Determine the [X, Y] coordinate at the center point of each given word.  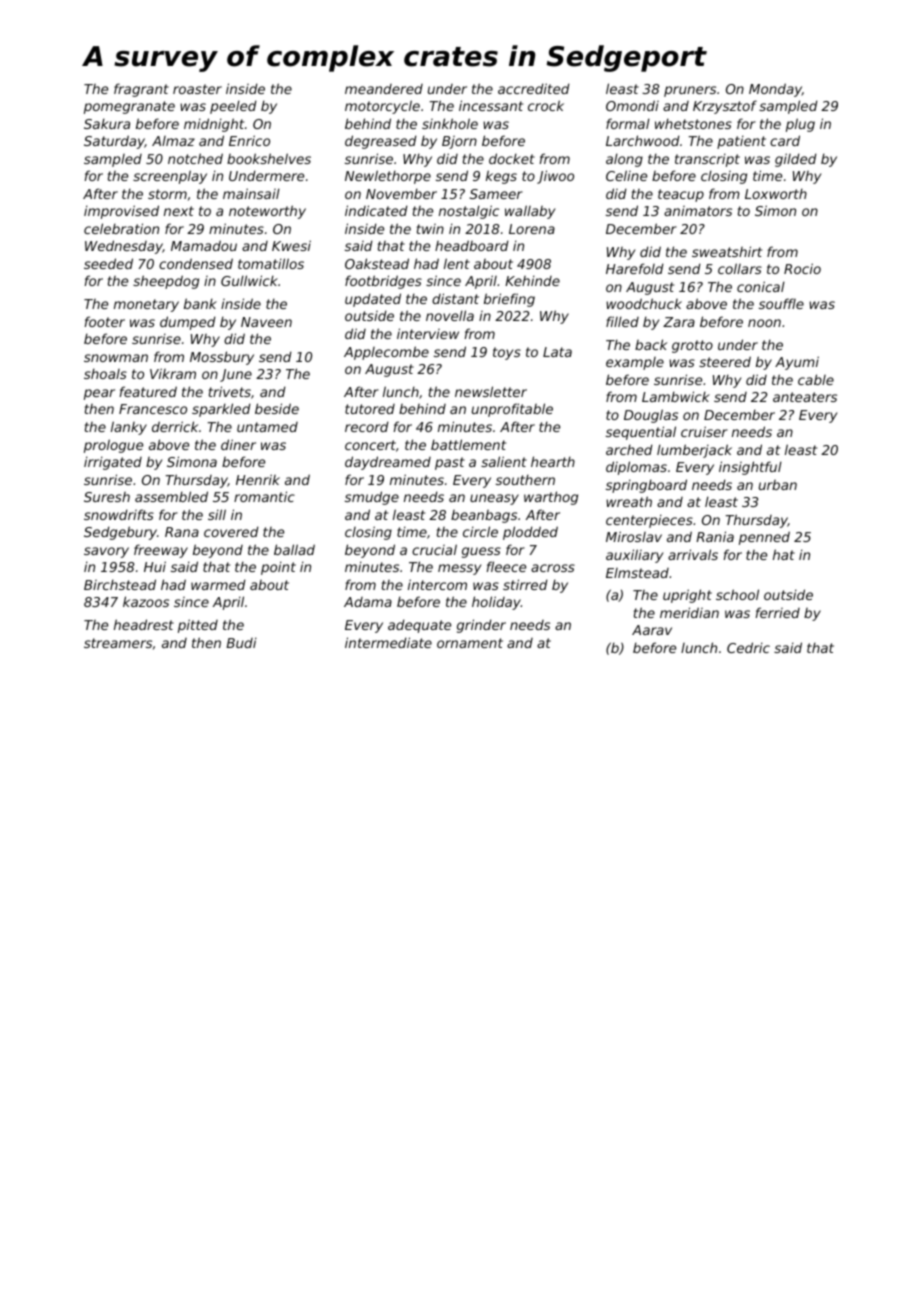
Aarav [652, 630]
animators [698, 211]
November [401, 193]
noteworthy [267, 212]
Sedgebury [120, 533]
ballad [294, 549]
